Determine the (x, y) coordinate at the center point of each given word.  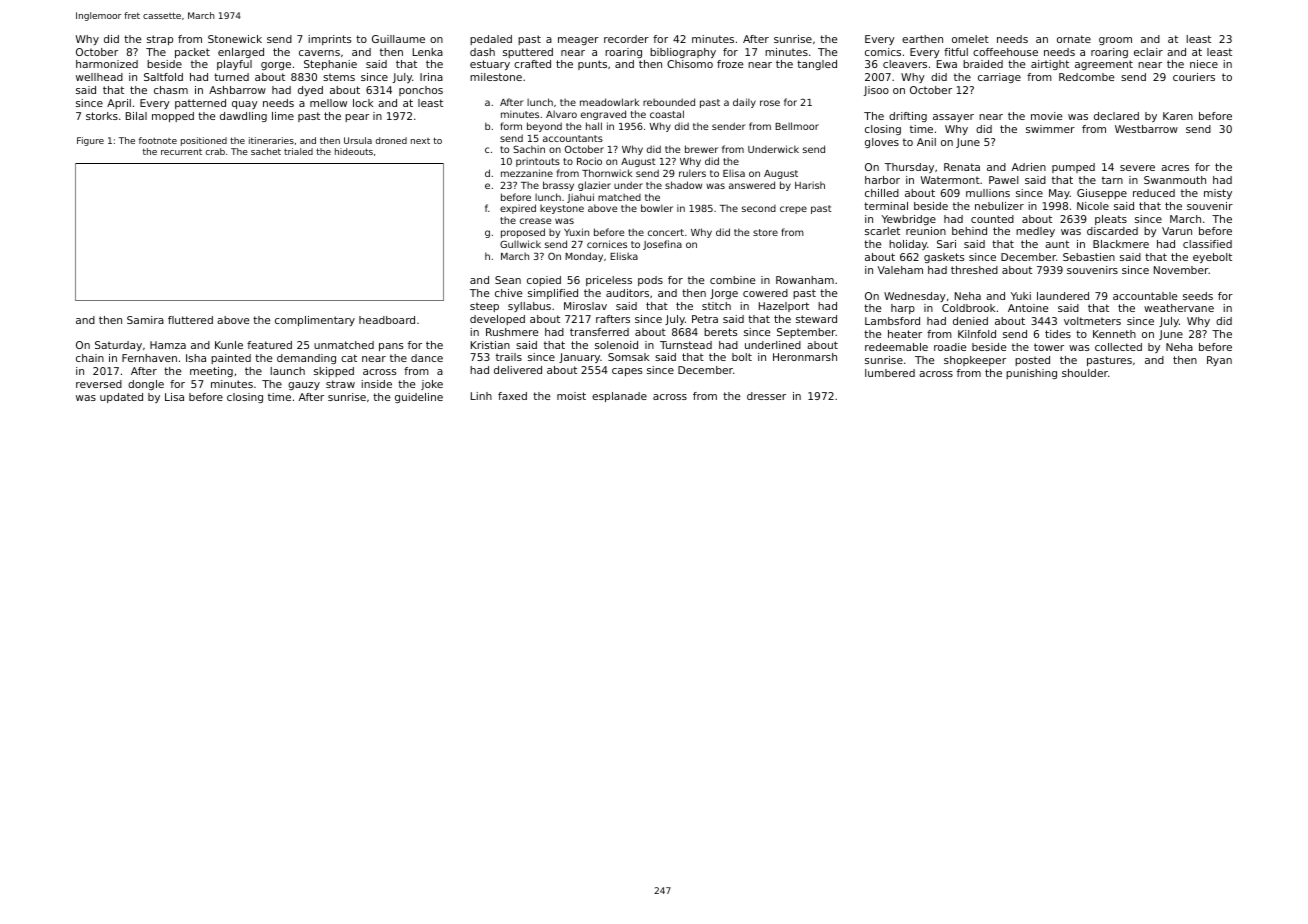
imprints (329, 40)
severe (1137, 168)
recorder (626, 39)
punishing (1031, 374)
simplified (553, 294)
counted (992, 219)
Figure (90, 141)
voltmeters (1092, 321)
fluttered (190, 320)
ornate (1074, 39)
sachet (266, 151)
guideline (419, 398)
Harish (810, 185)
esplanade (619, 397)
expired (518, 209)
